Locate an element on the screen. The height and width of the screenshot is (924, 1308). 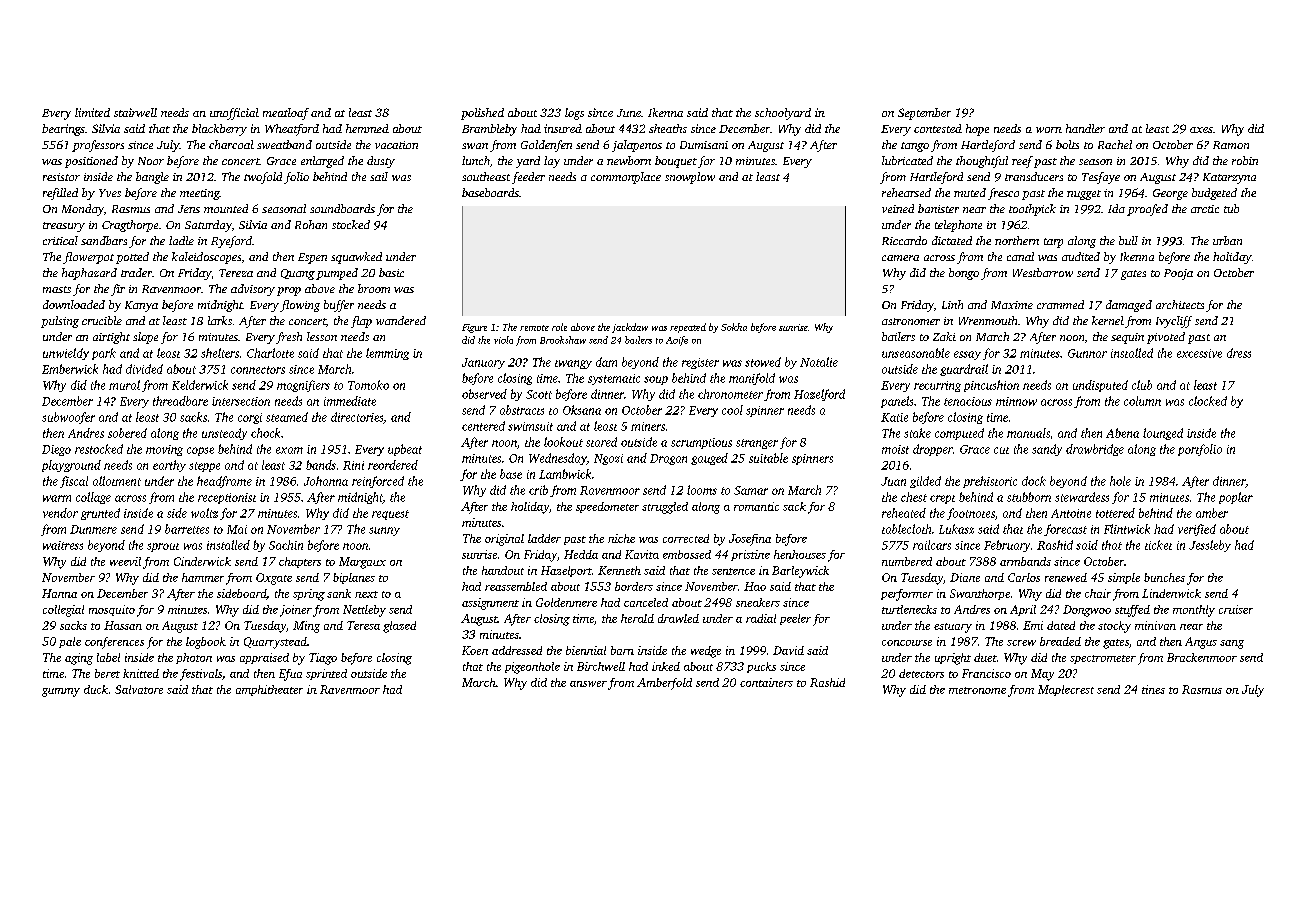
vendor is located at coordinates (60, 513).
